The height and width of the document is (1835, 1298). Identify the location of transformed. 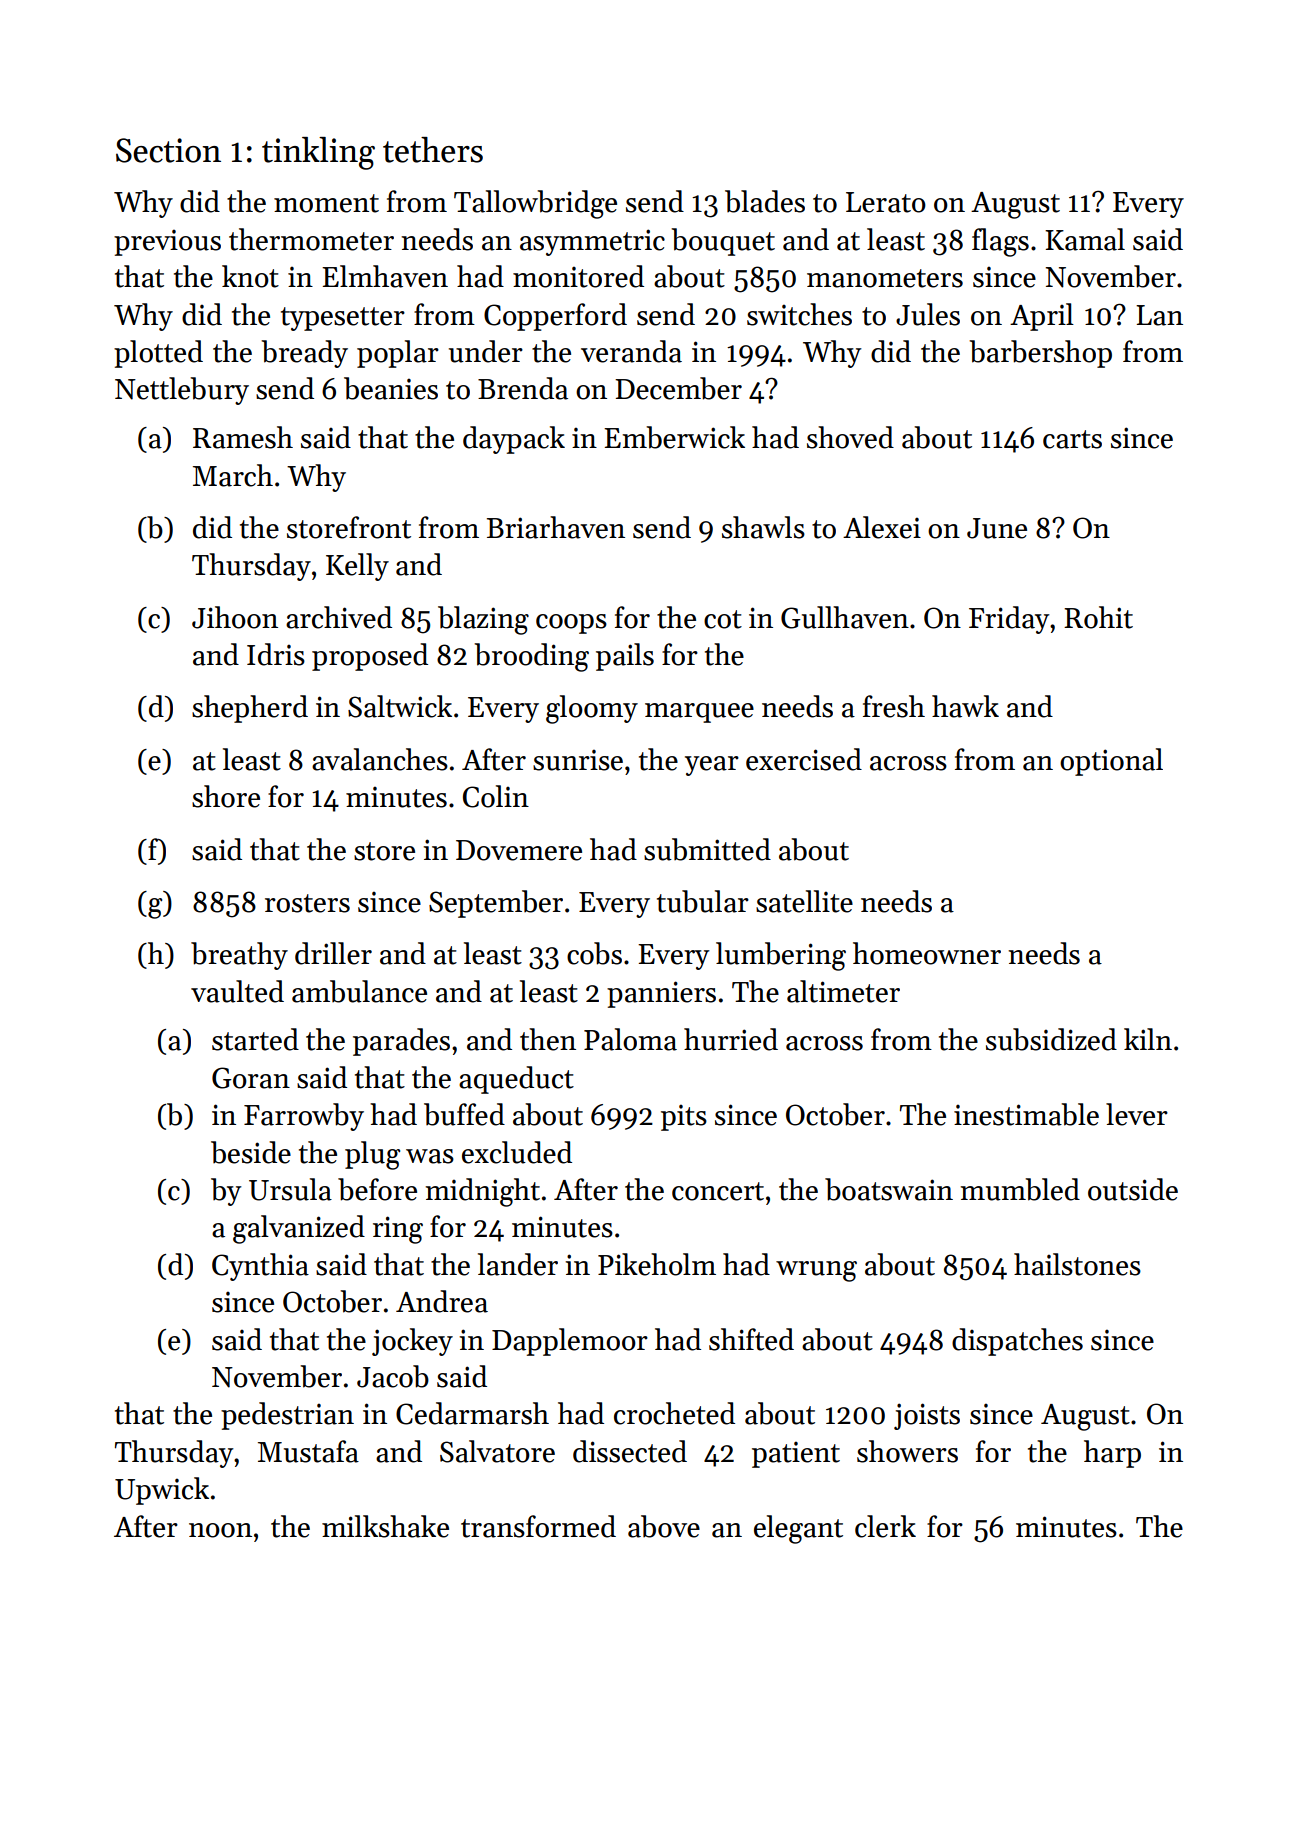
(538, 1526).
